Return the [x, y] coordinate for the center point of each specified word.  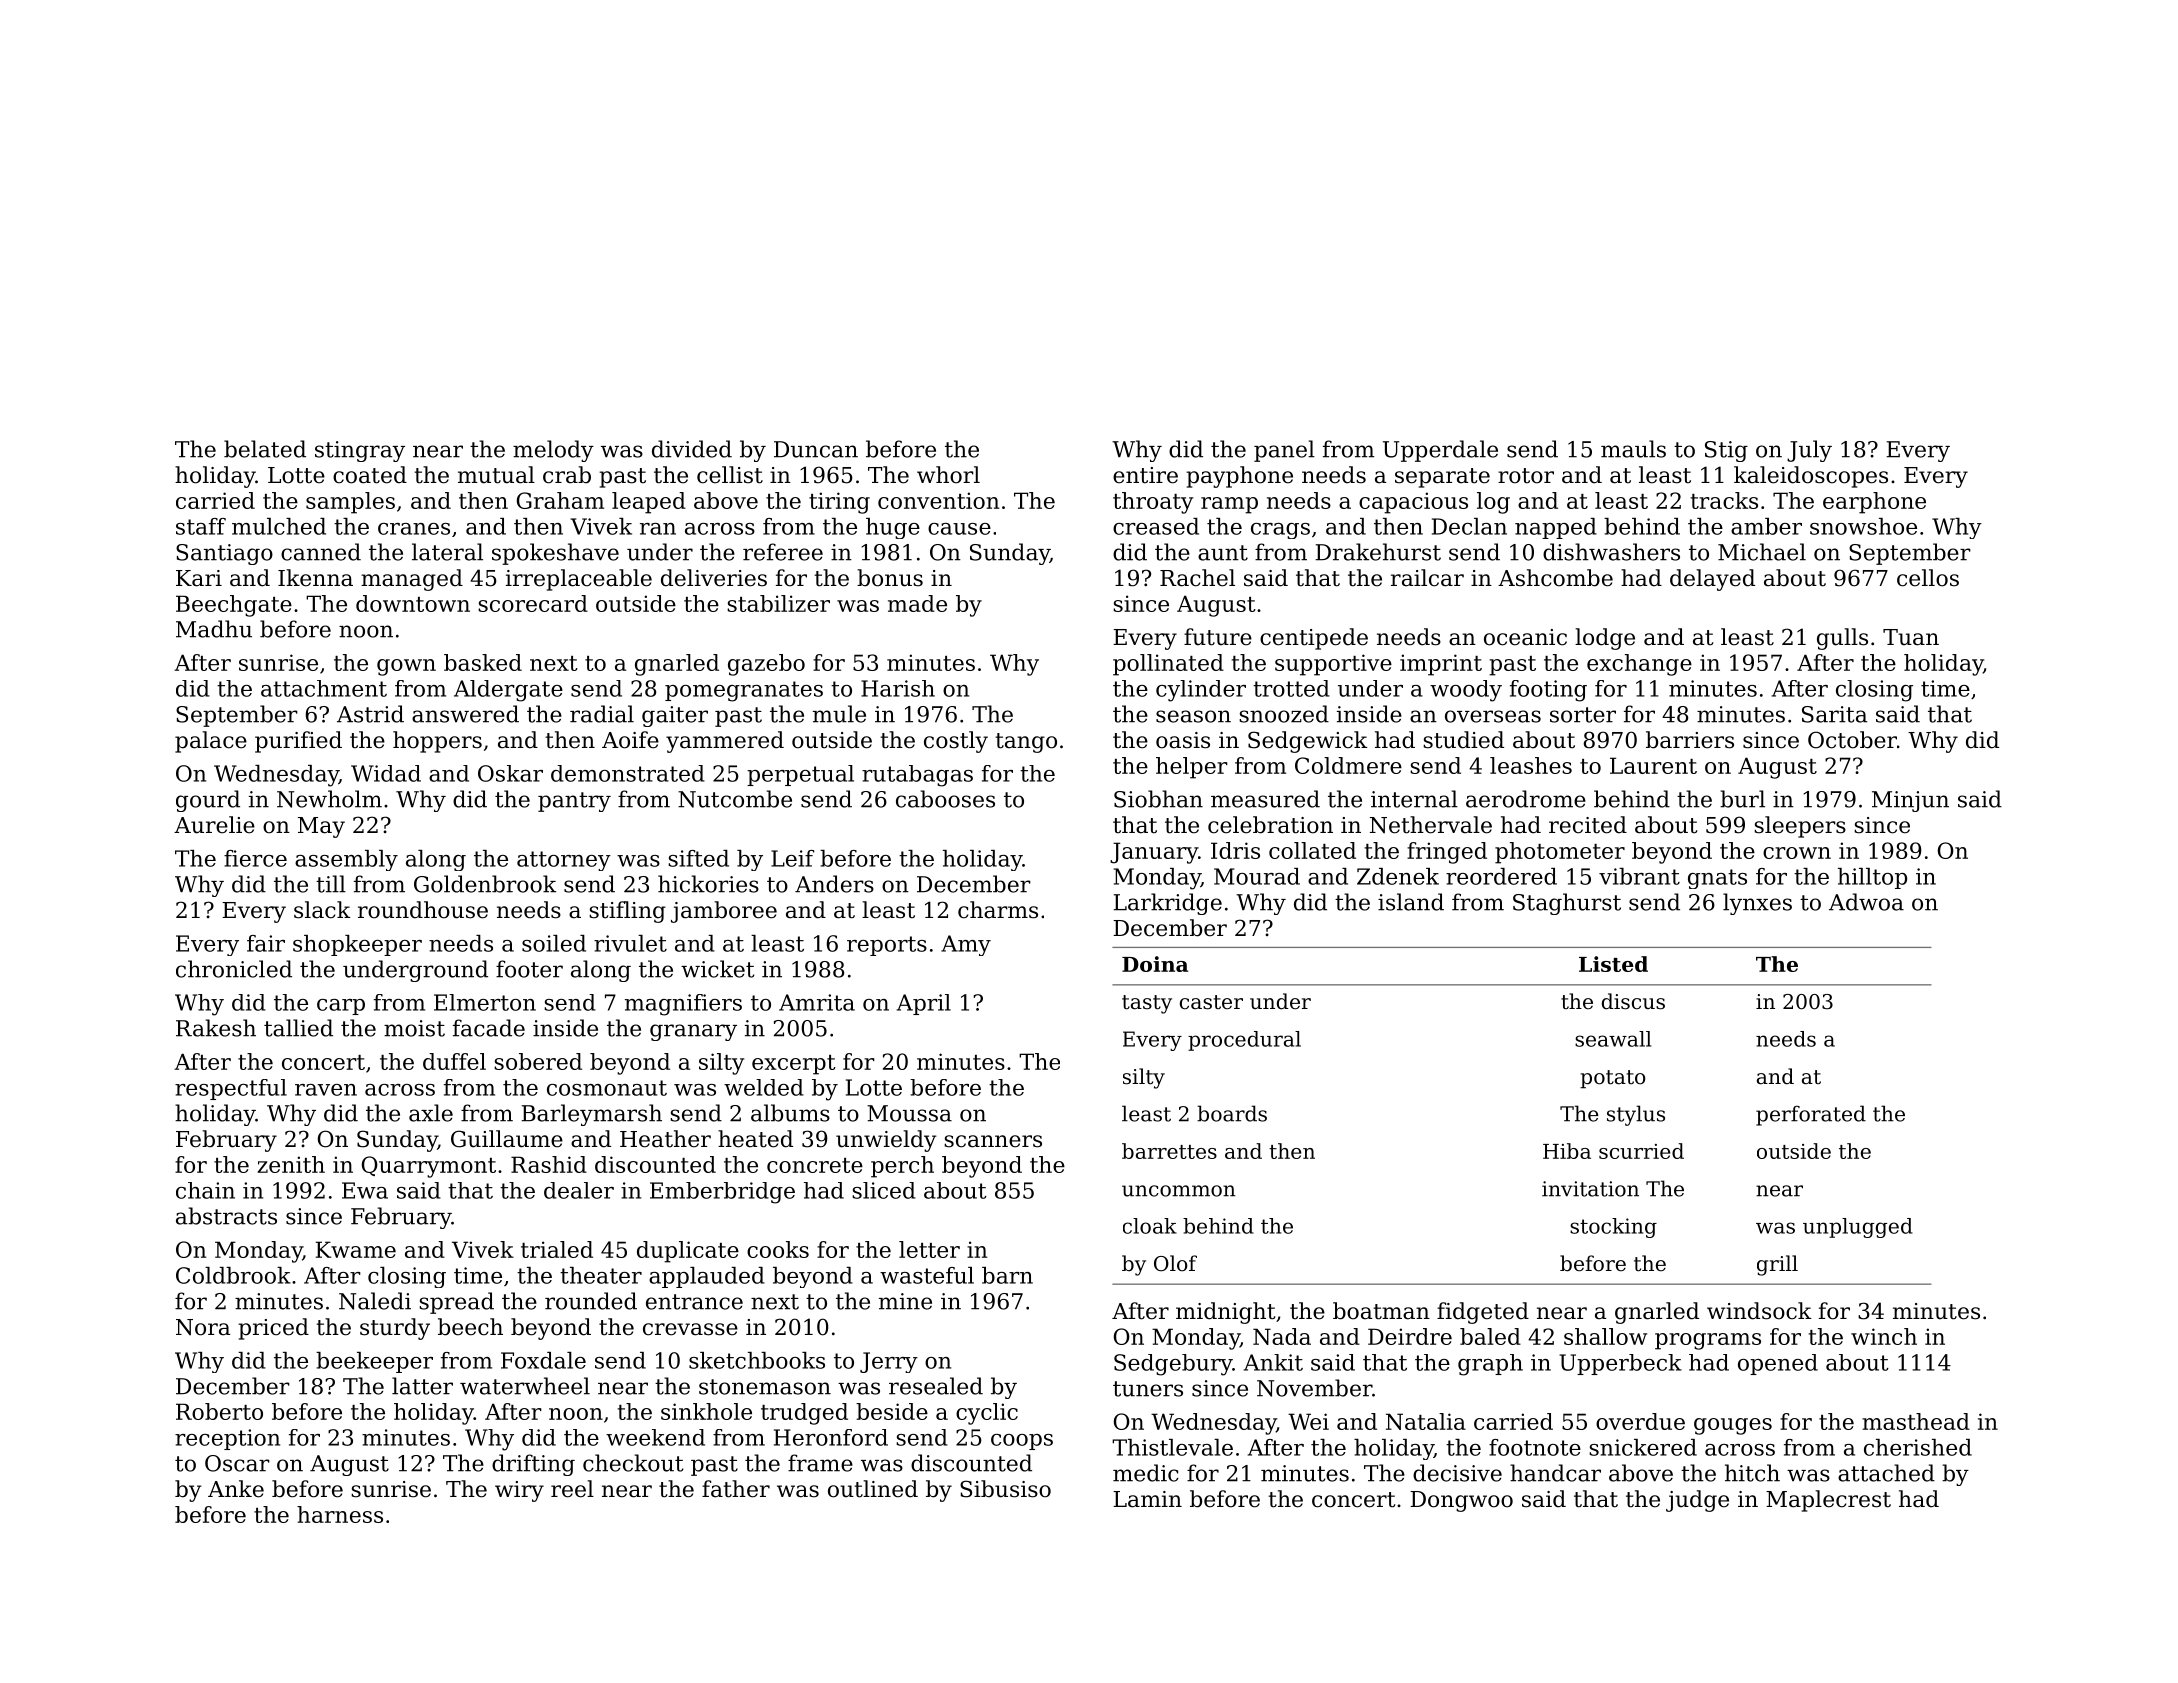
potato [1613, 1079]
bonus [890, 578]
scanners [993, 1141]
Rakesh [216, 1028]
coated [370, 475]
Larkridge [1167, 904]
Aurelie [214, 825]
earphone [1874, 503]
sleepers [1800, 827]
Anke [236, 1489]
